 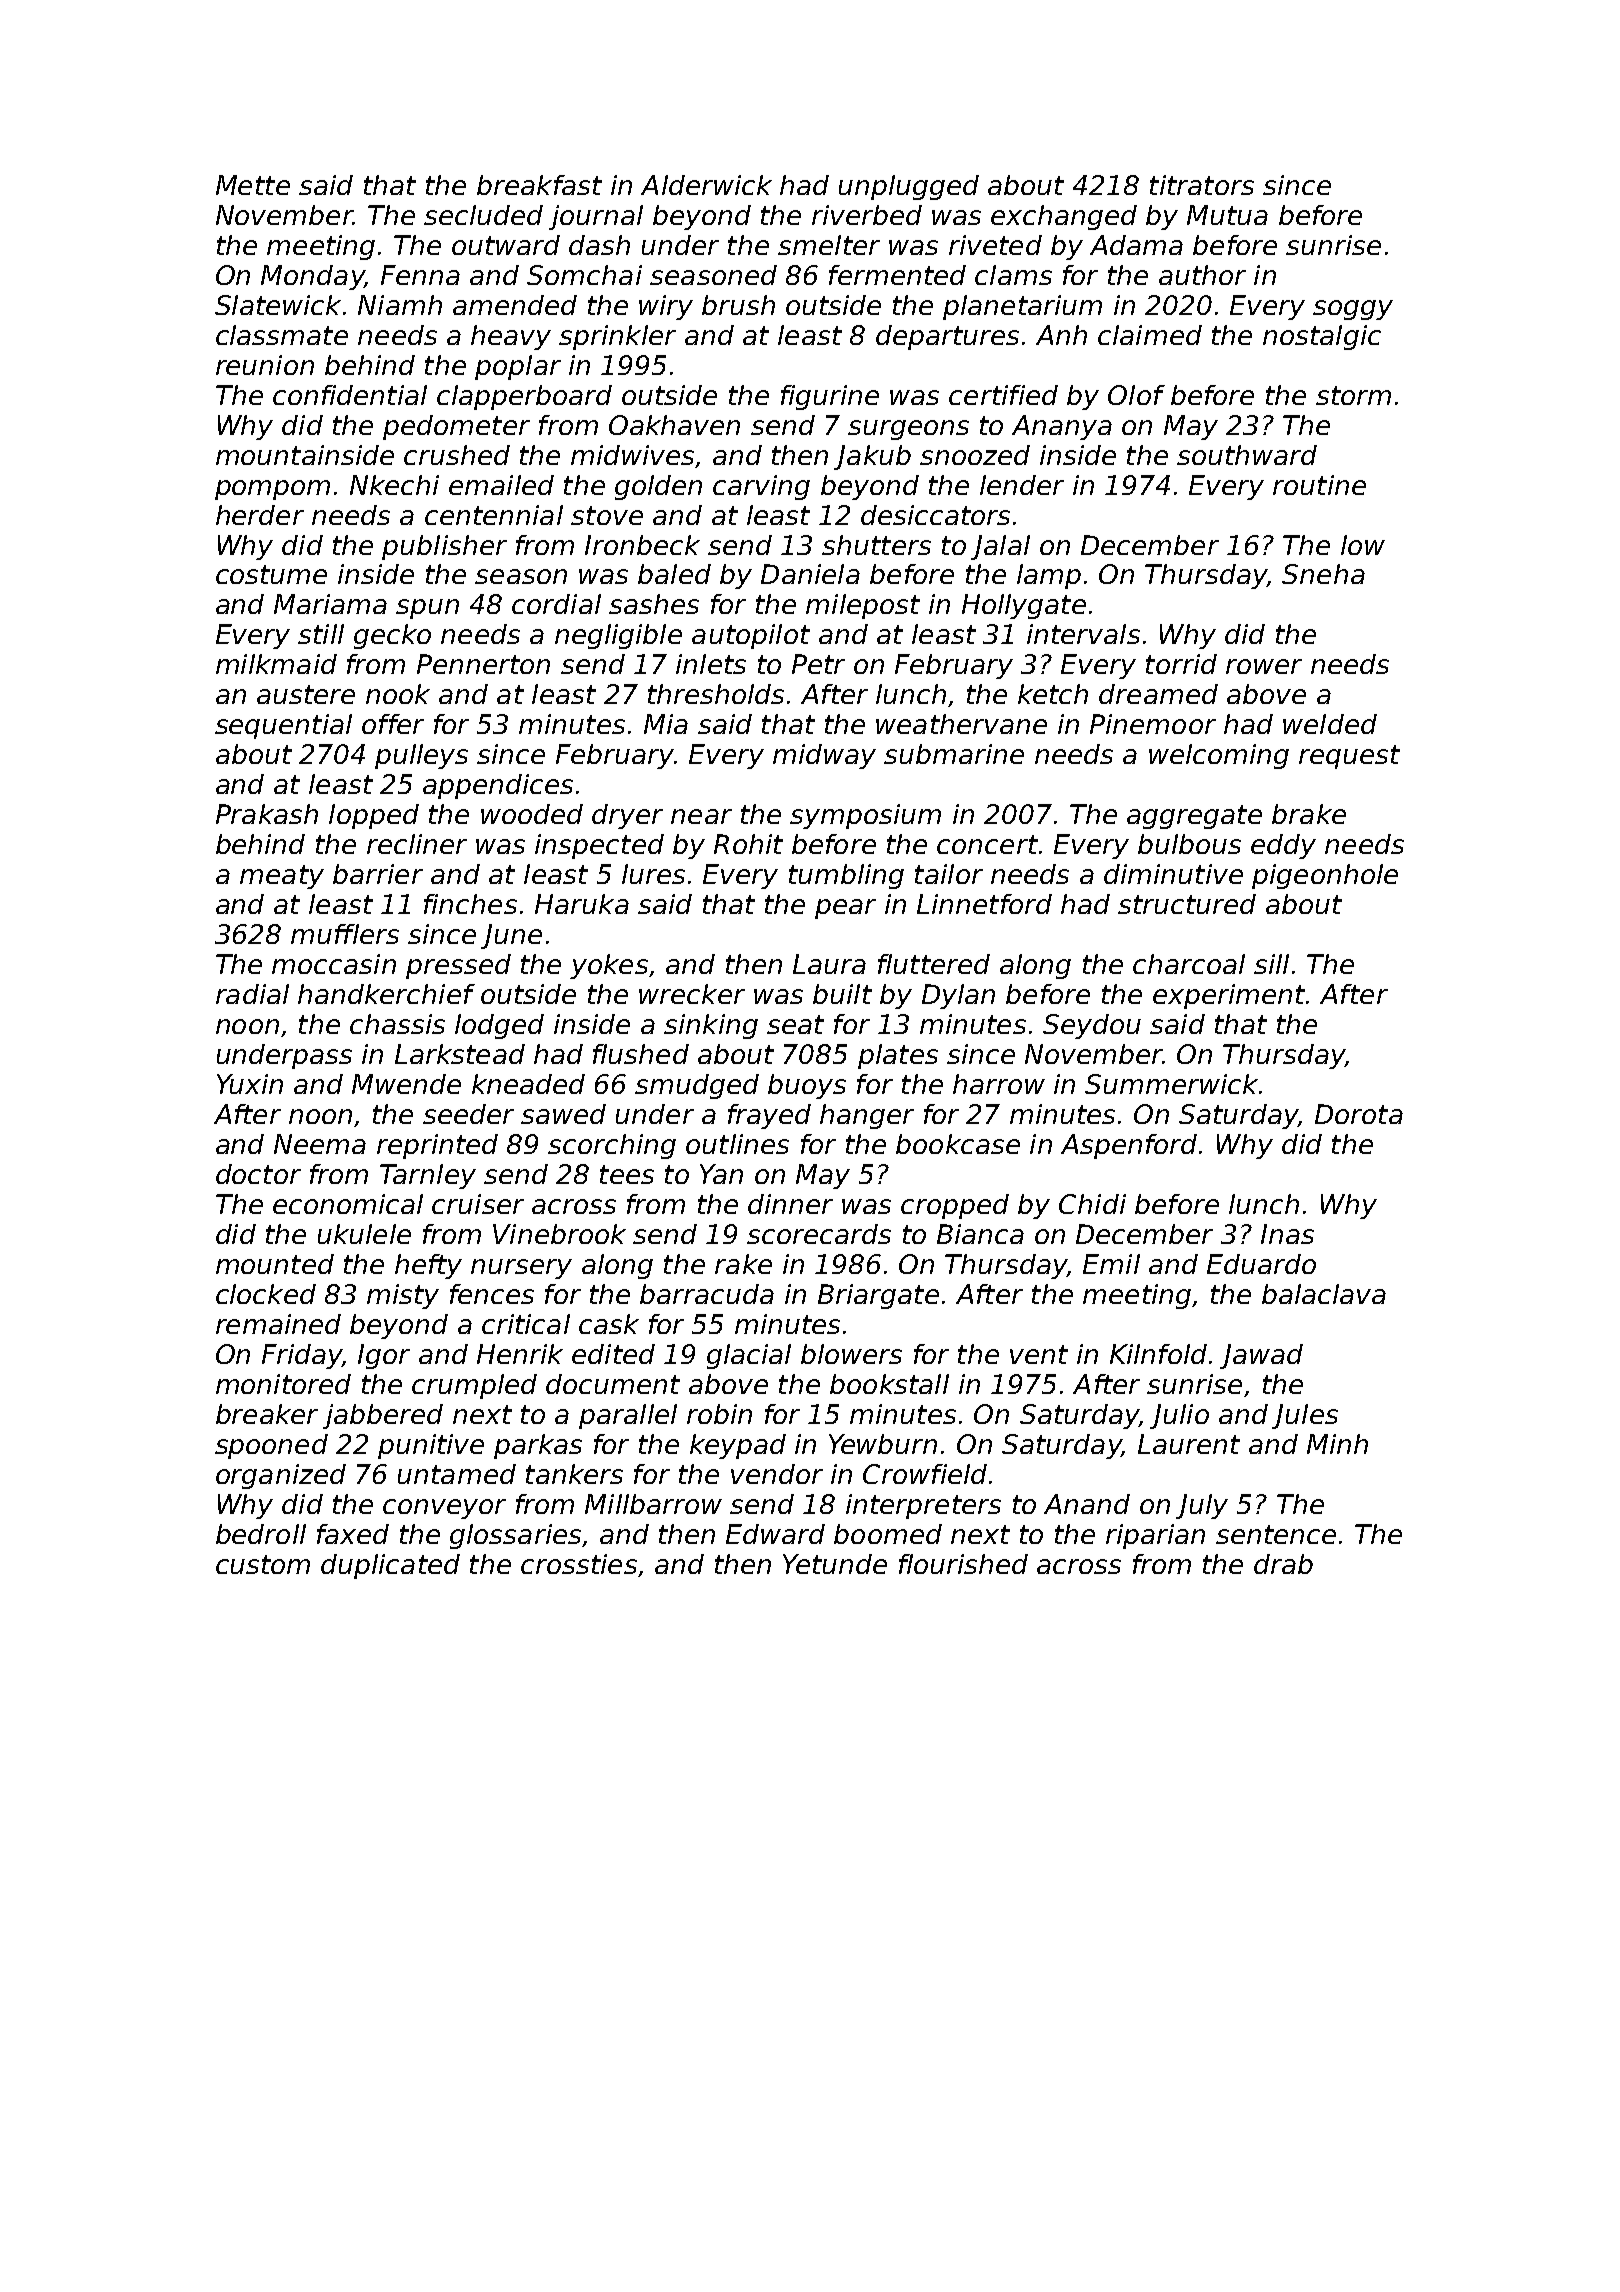 What do you see at coordinates (1287, 1234) in the screenshot?
I see `Inas` at bounding box center [1287, 1234].
